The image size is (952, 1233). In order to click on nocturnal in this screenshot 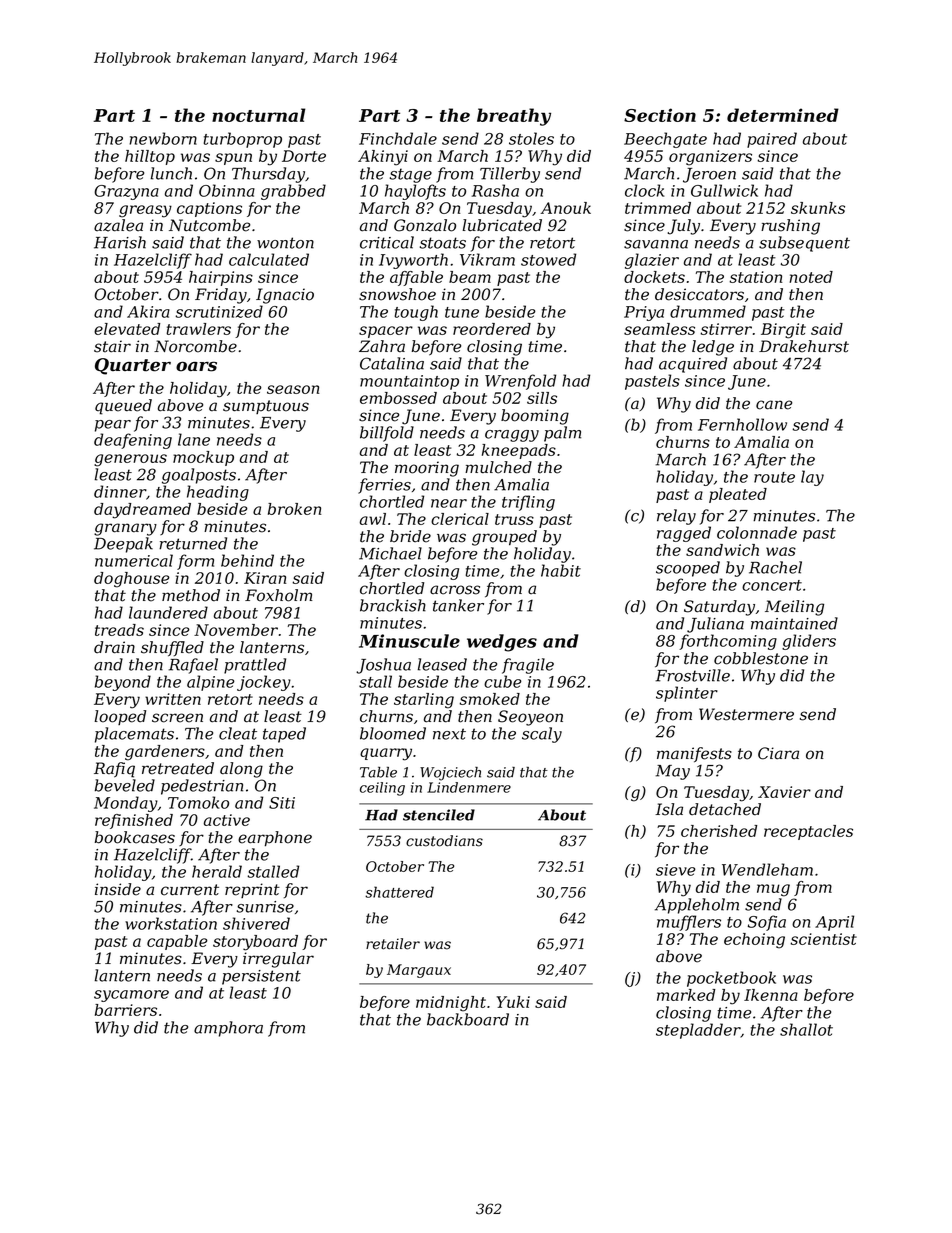, I will do `click(258, 115)`.
